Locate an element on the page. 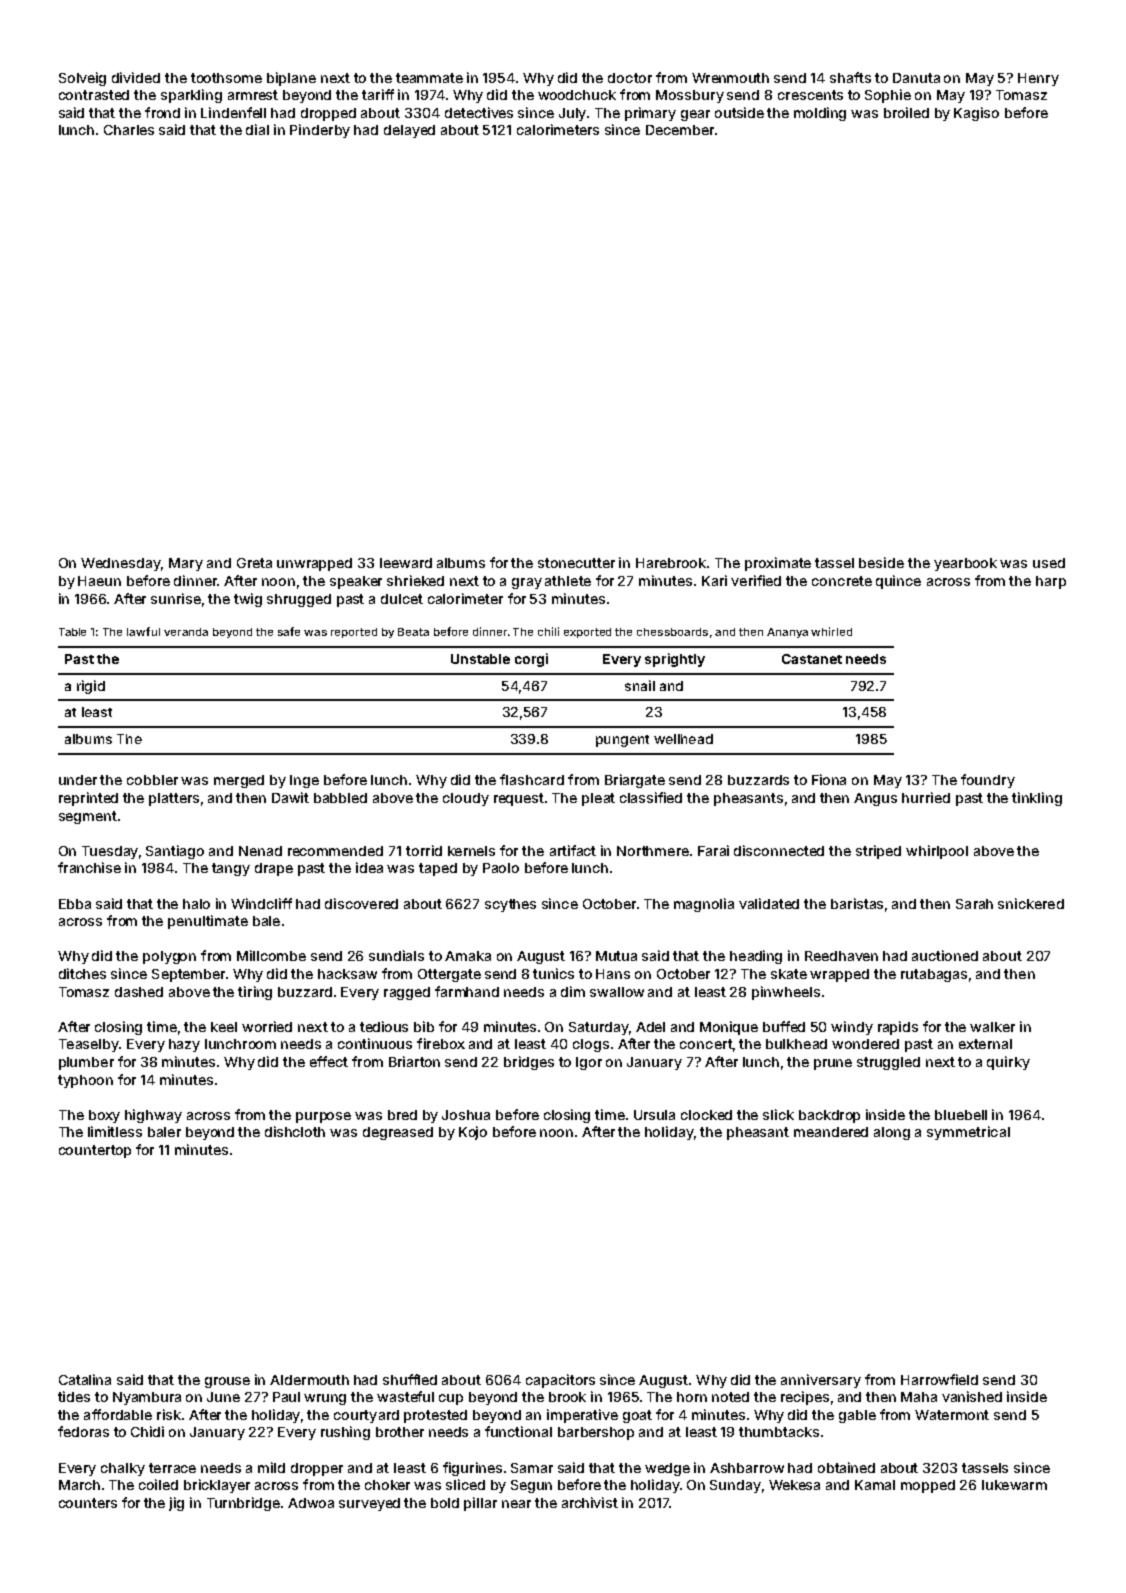 The image size is (1126, 1593). shafts is located at coordinates (850, 77).
